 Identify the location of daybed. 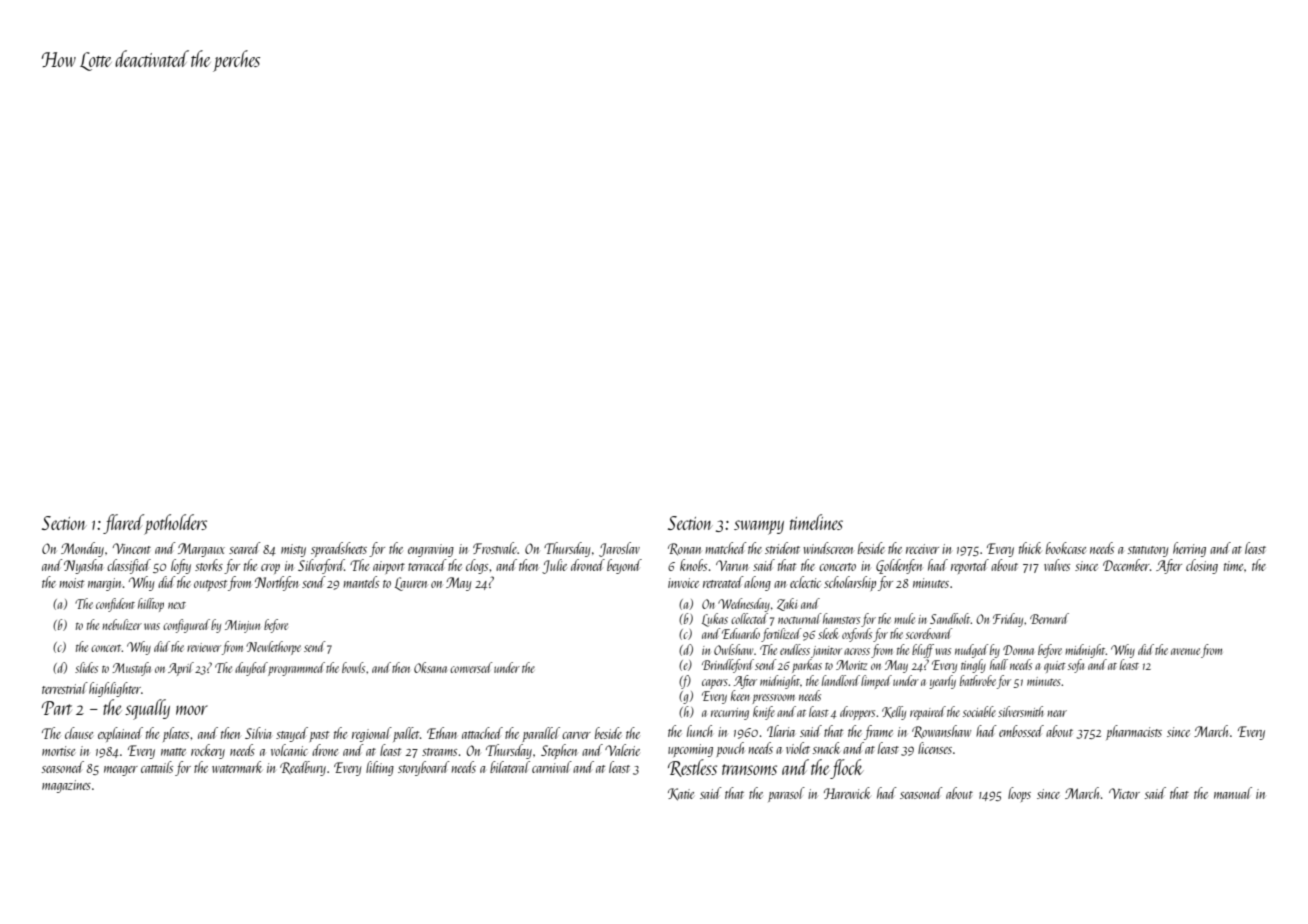
(251, 669).
